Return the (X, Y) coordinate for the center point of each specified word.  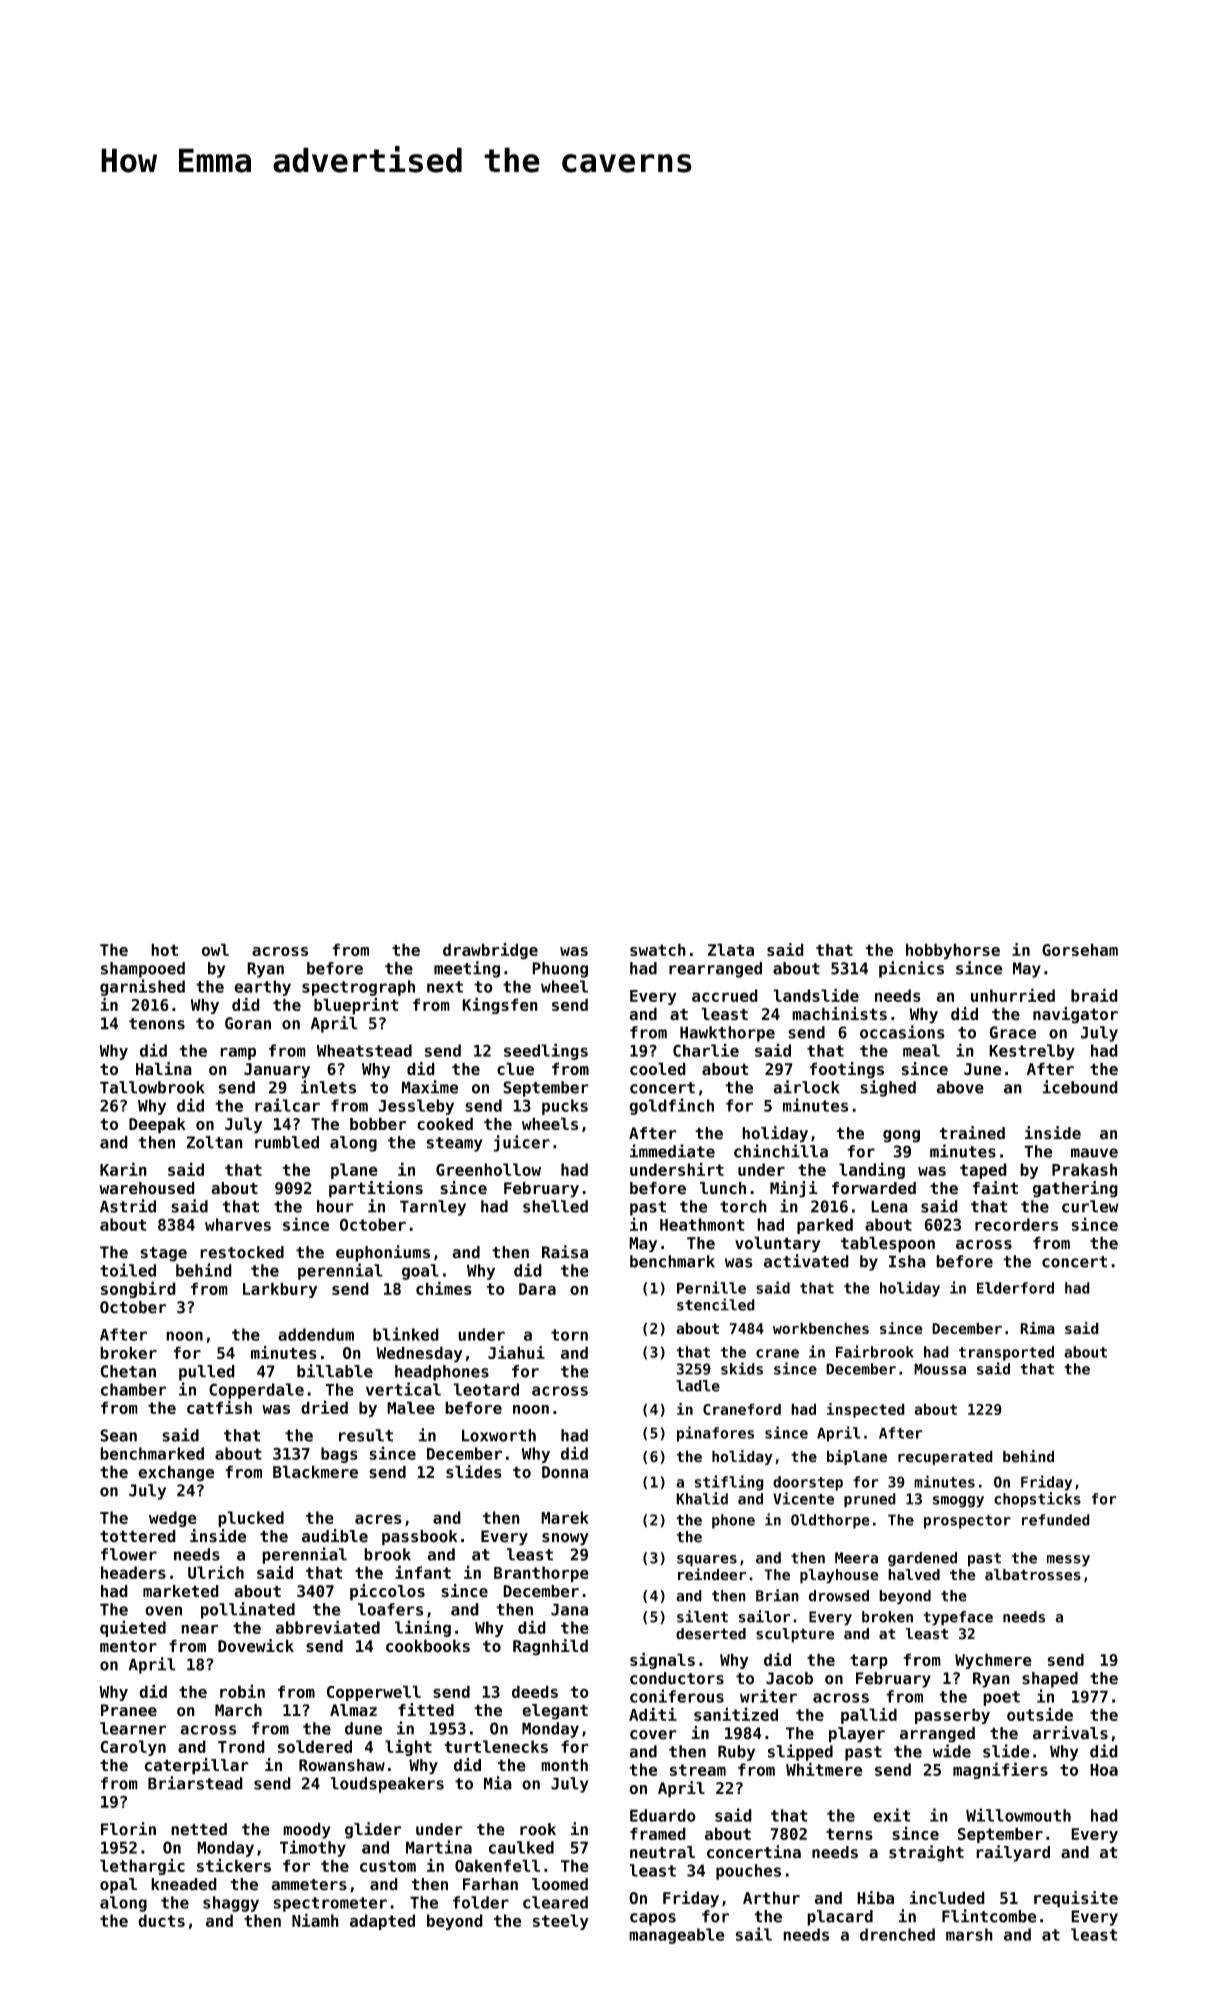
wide (952, 1751)
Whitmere (824, 1769)
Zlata (731, 949)
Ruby (736, 1753)
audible (335, 1536)
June (983, 1069)
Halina (164, 1068)
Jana (569, 1609)
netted (199, 1829)
